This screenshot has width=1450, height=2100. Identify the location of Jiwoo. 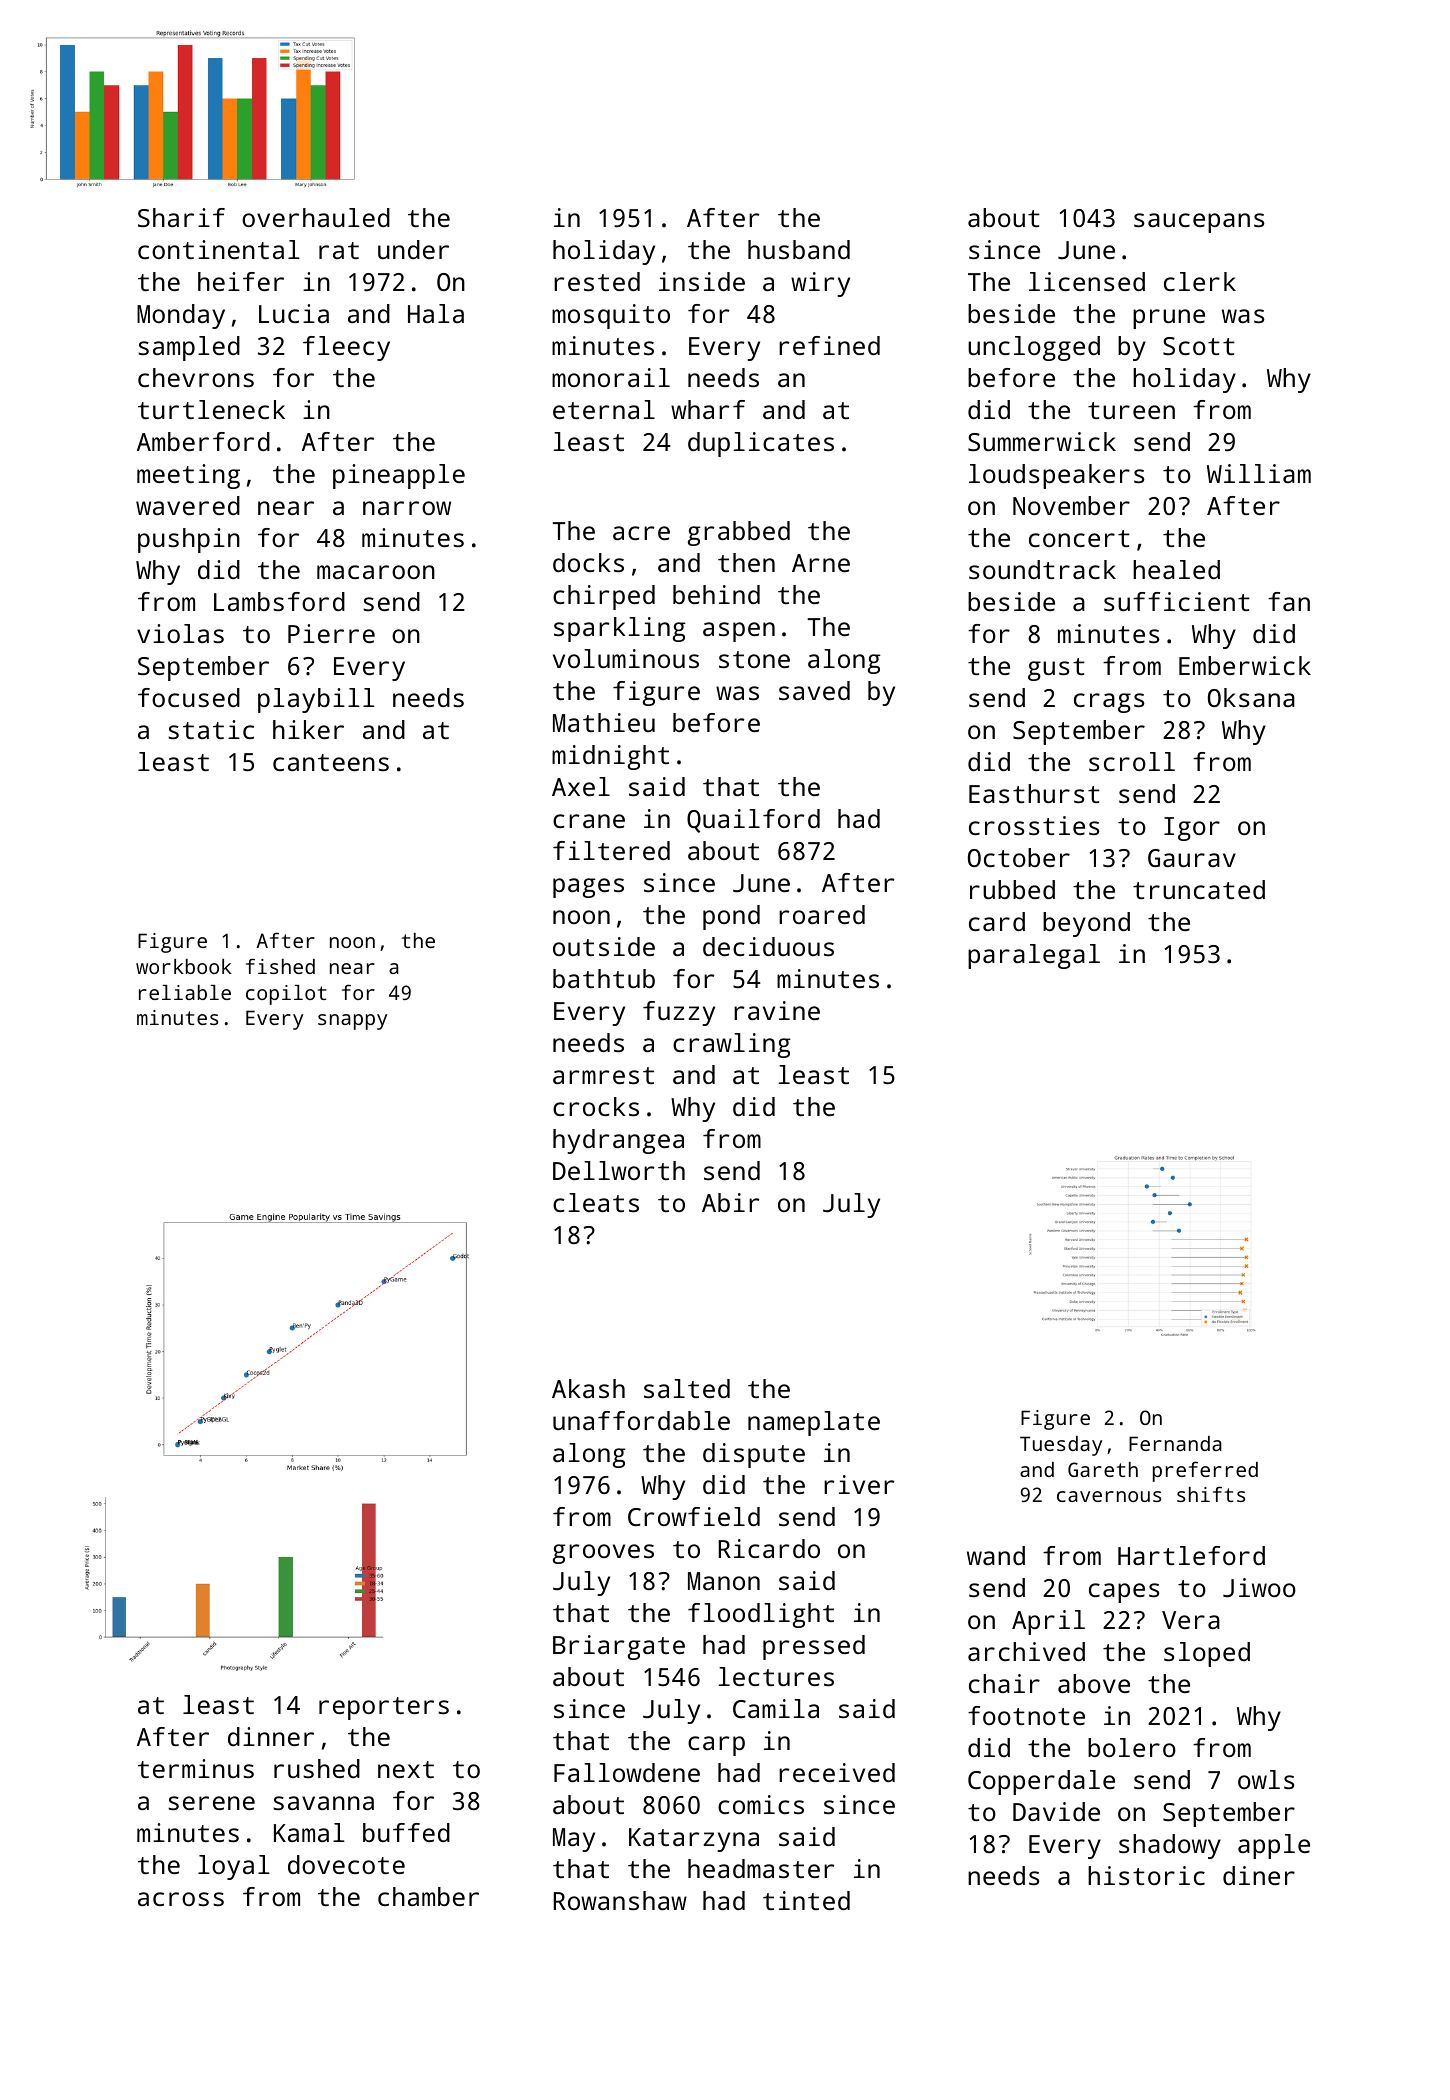
(1259, 1587).
